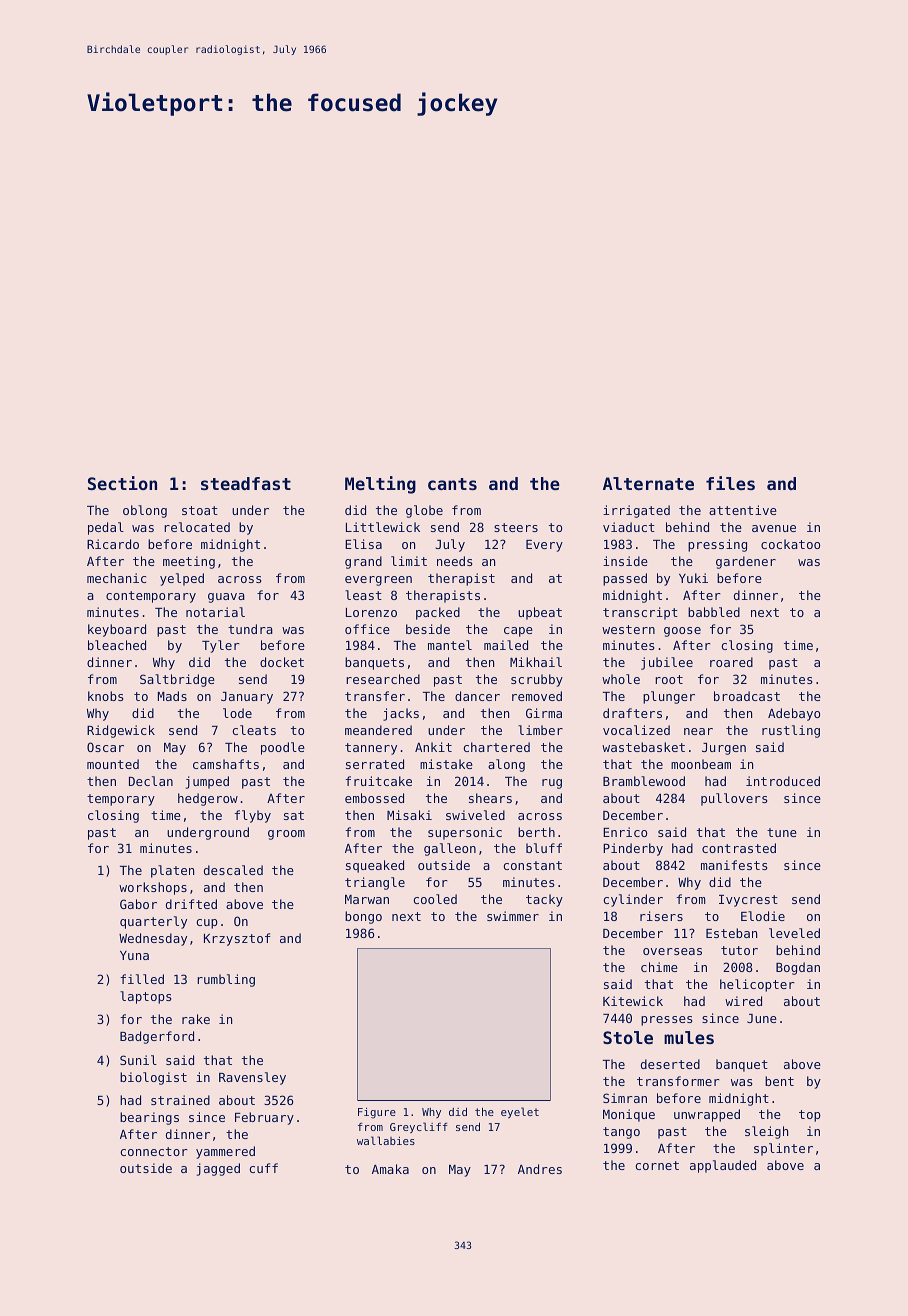  What do you see at coordinates (640, 613) in the screenshot?
I see `transcript` at bounding box center [640, 613].
